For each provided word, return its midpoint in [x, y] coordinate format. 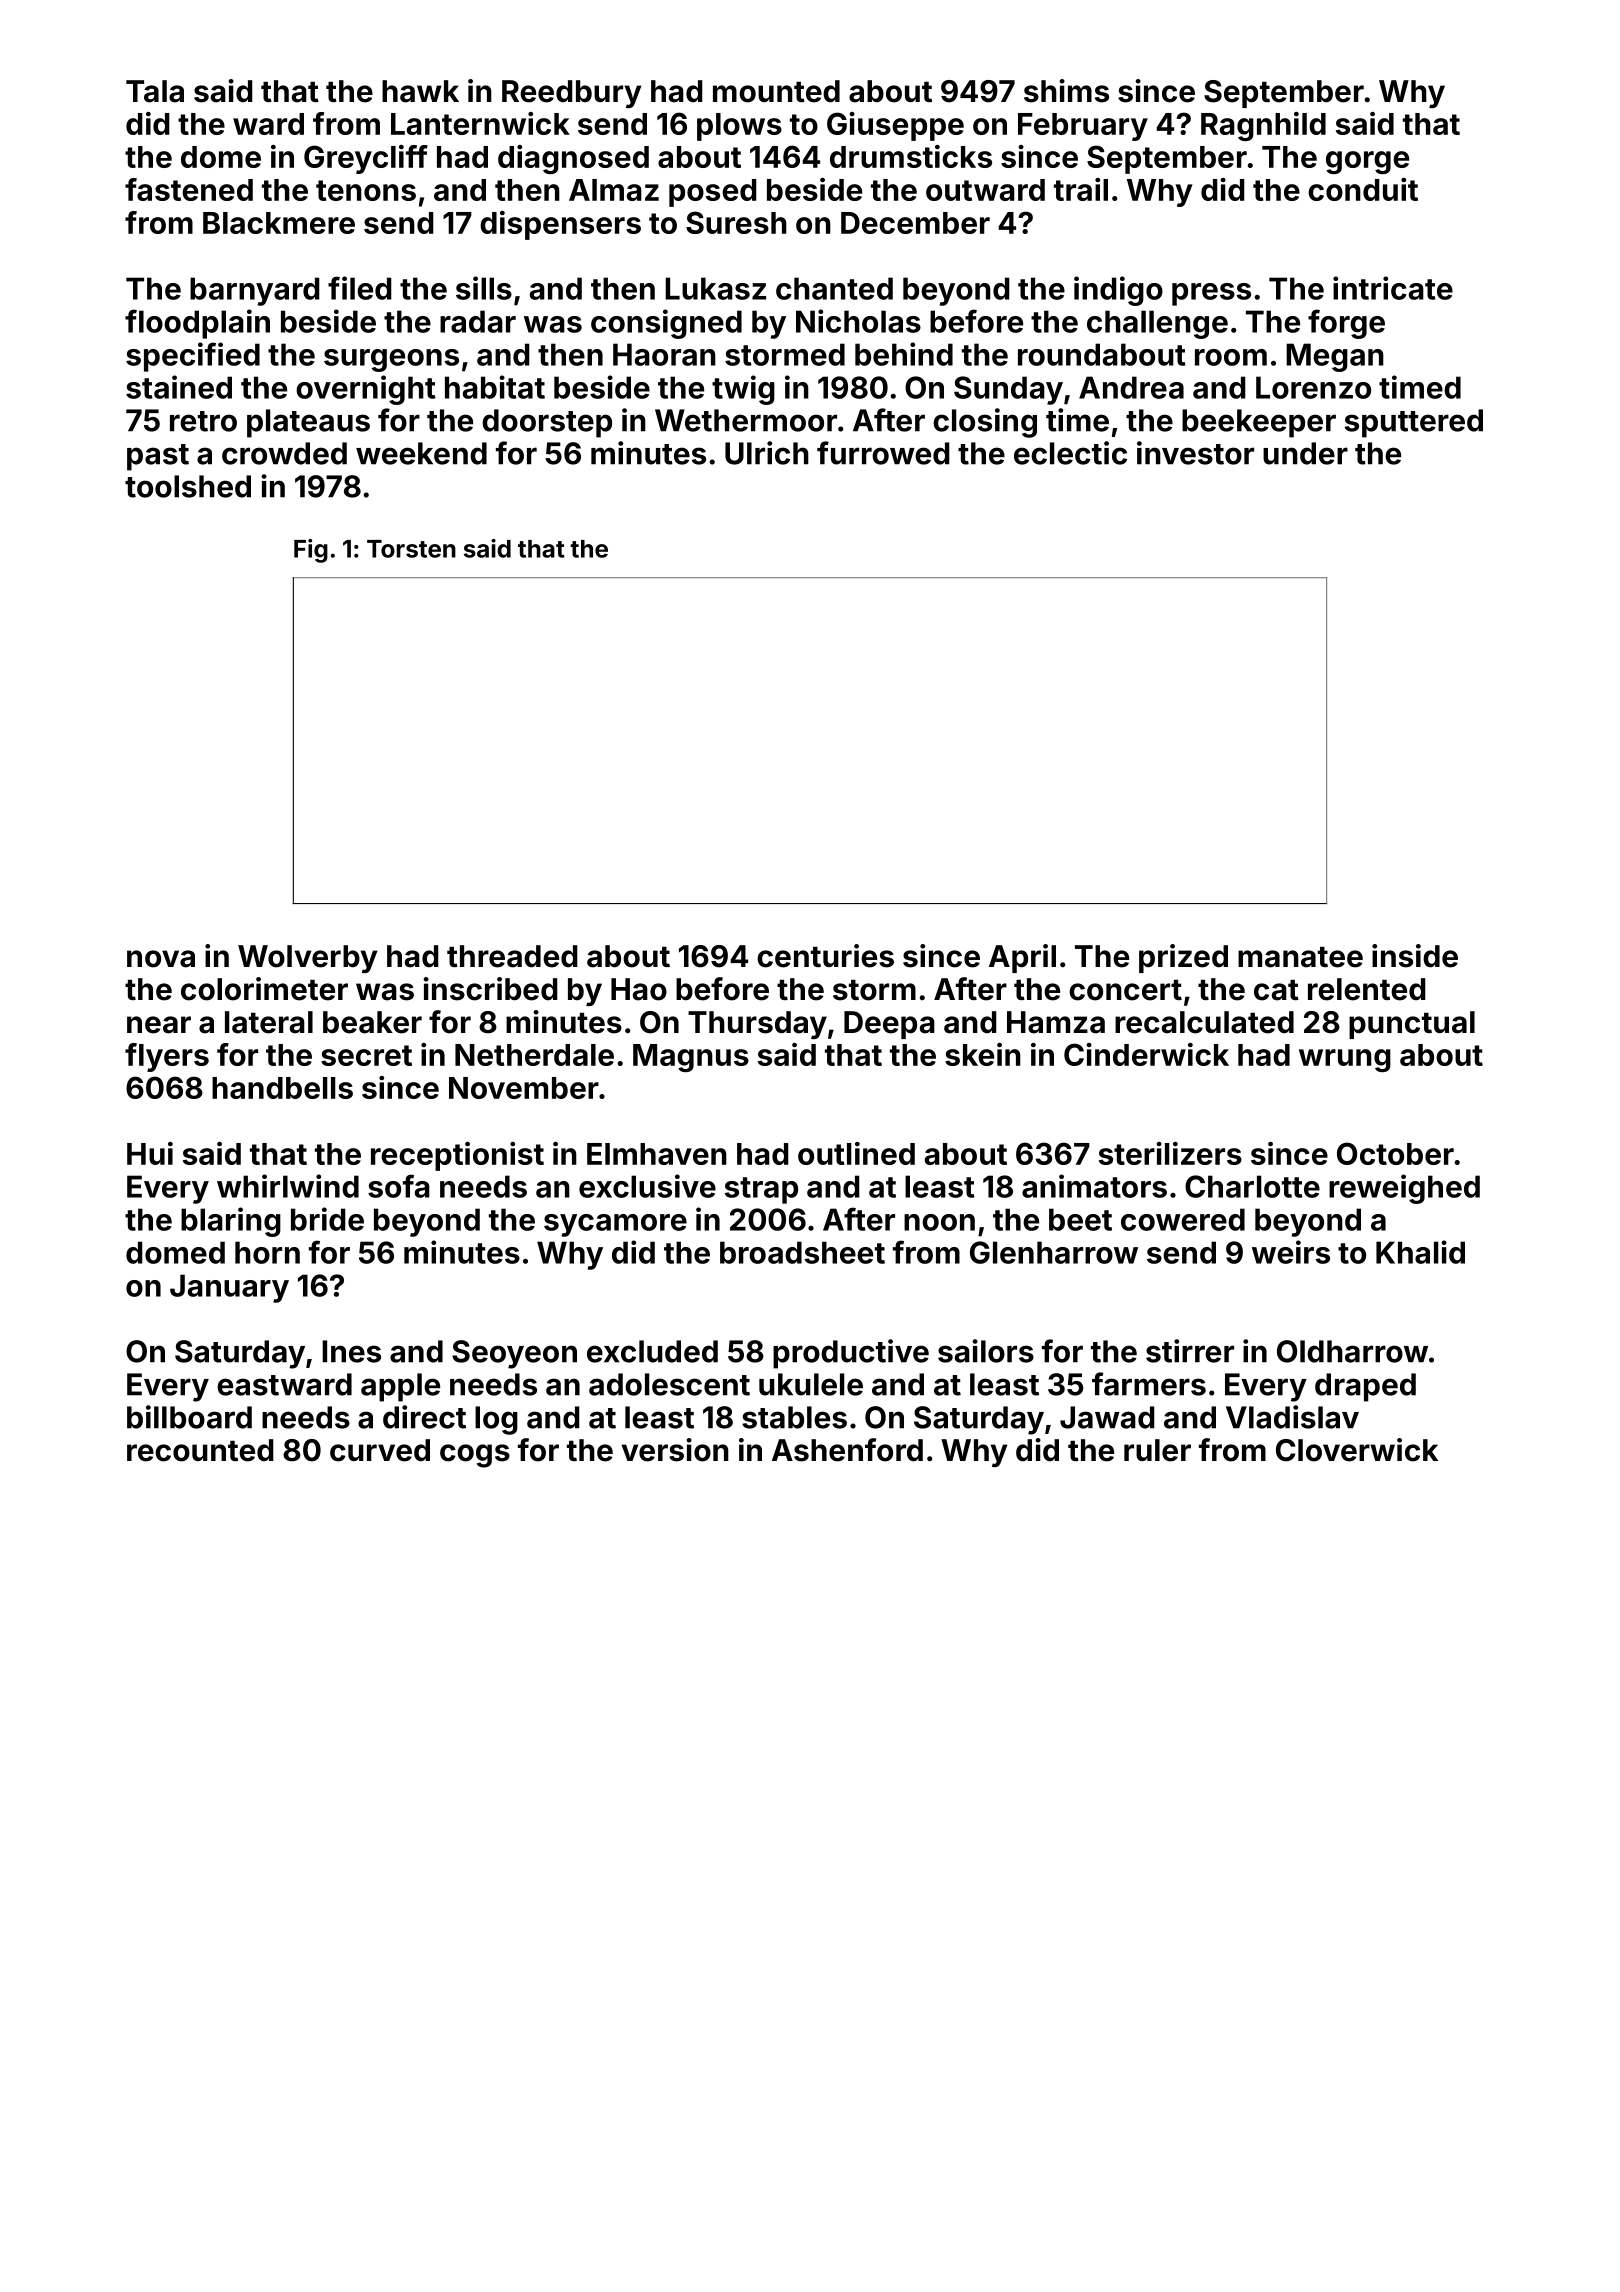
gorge [1367, 162]
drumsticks [911, 156]
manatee [1300, 957]
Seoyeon [514, 1354]
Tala [155, 91]
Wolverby [307, 959]
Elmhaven [657, 1154]
